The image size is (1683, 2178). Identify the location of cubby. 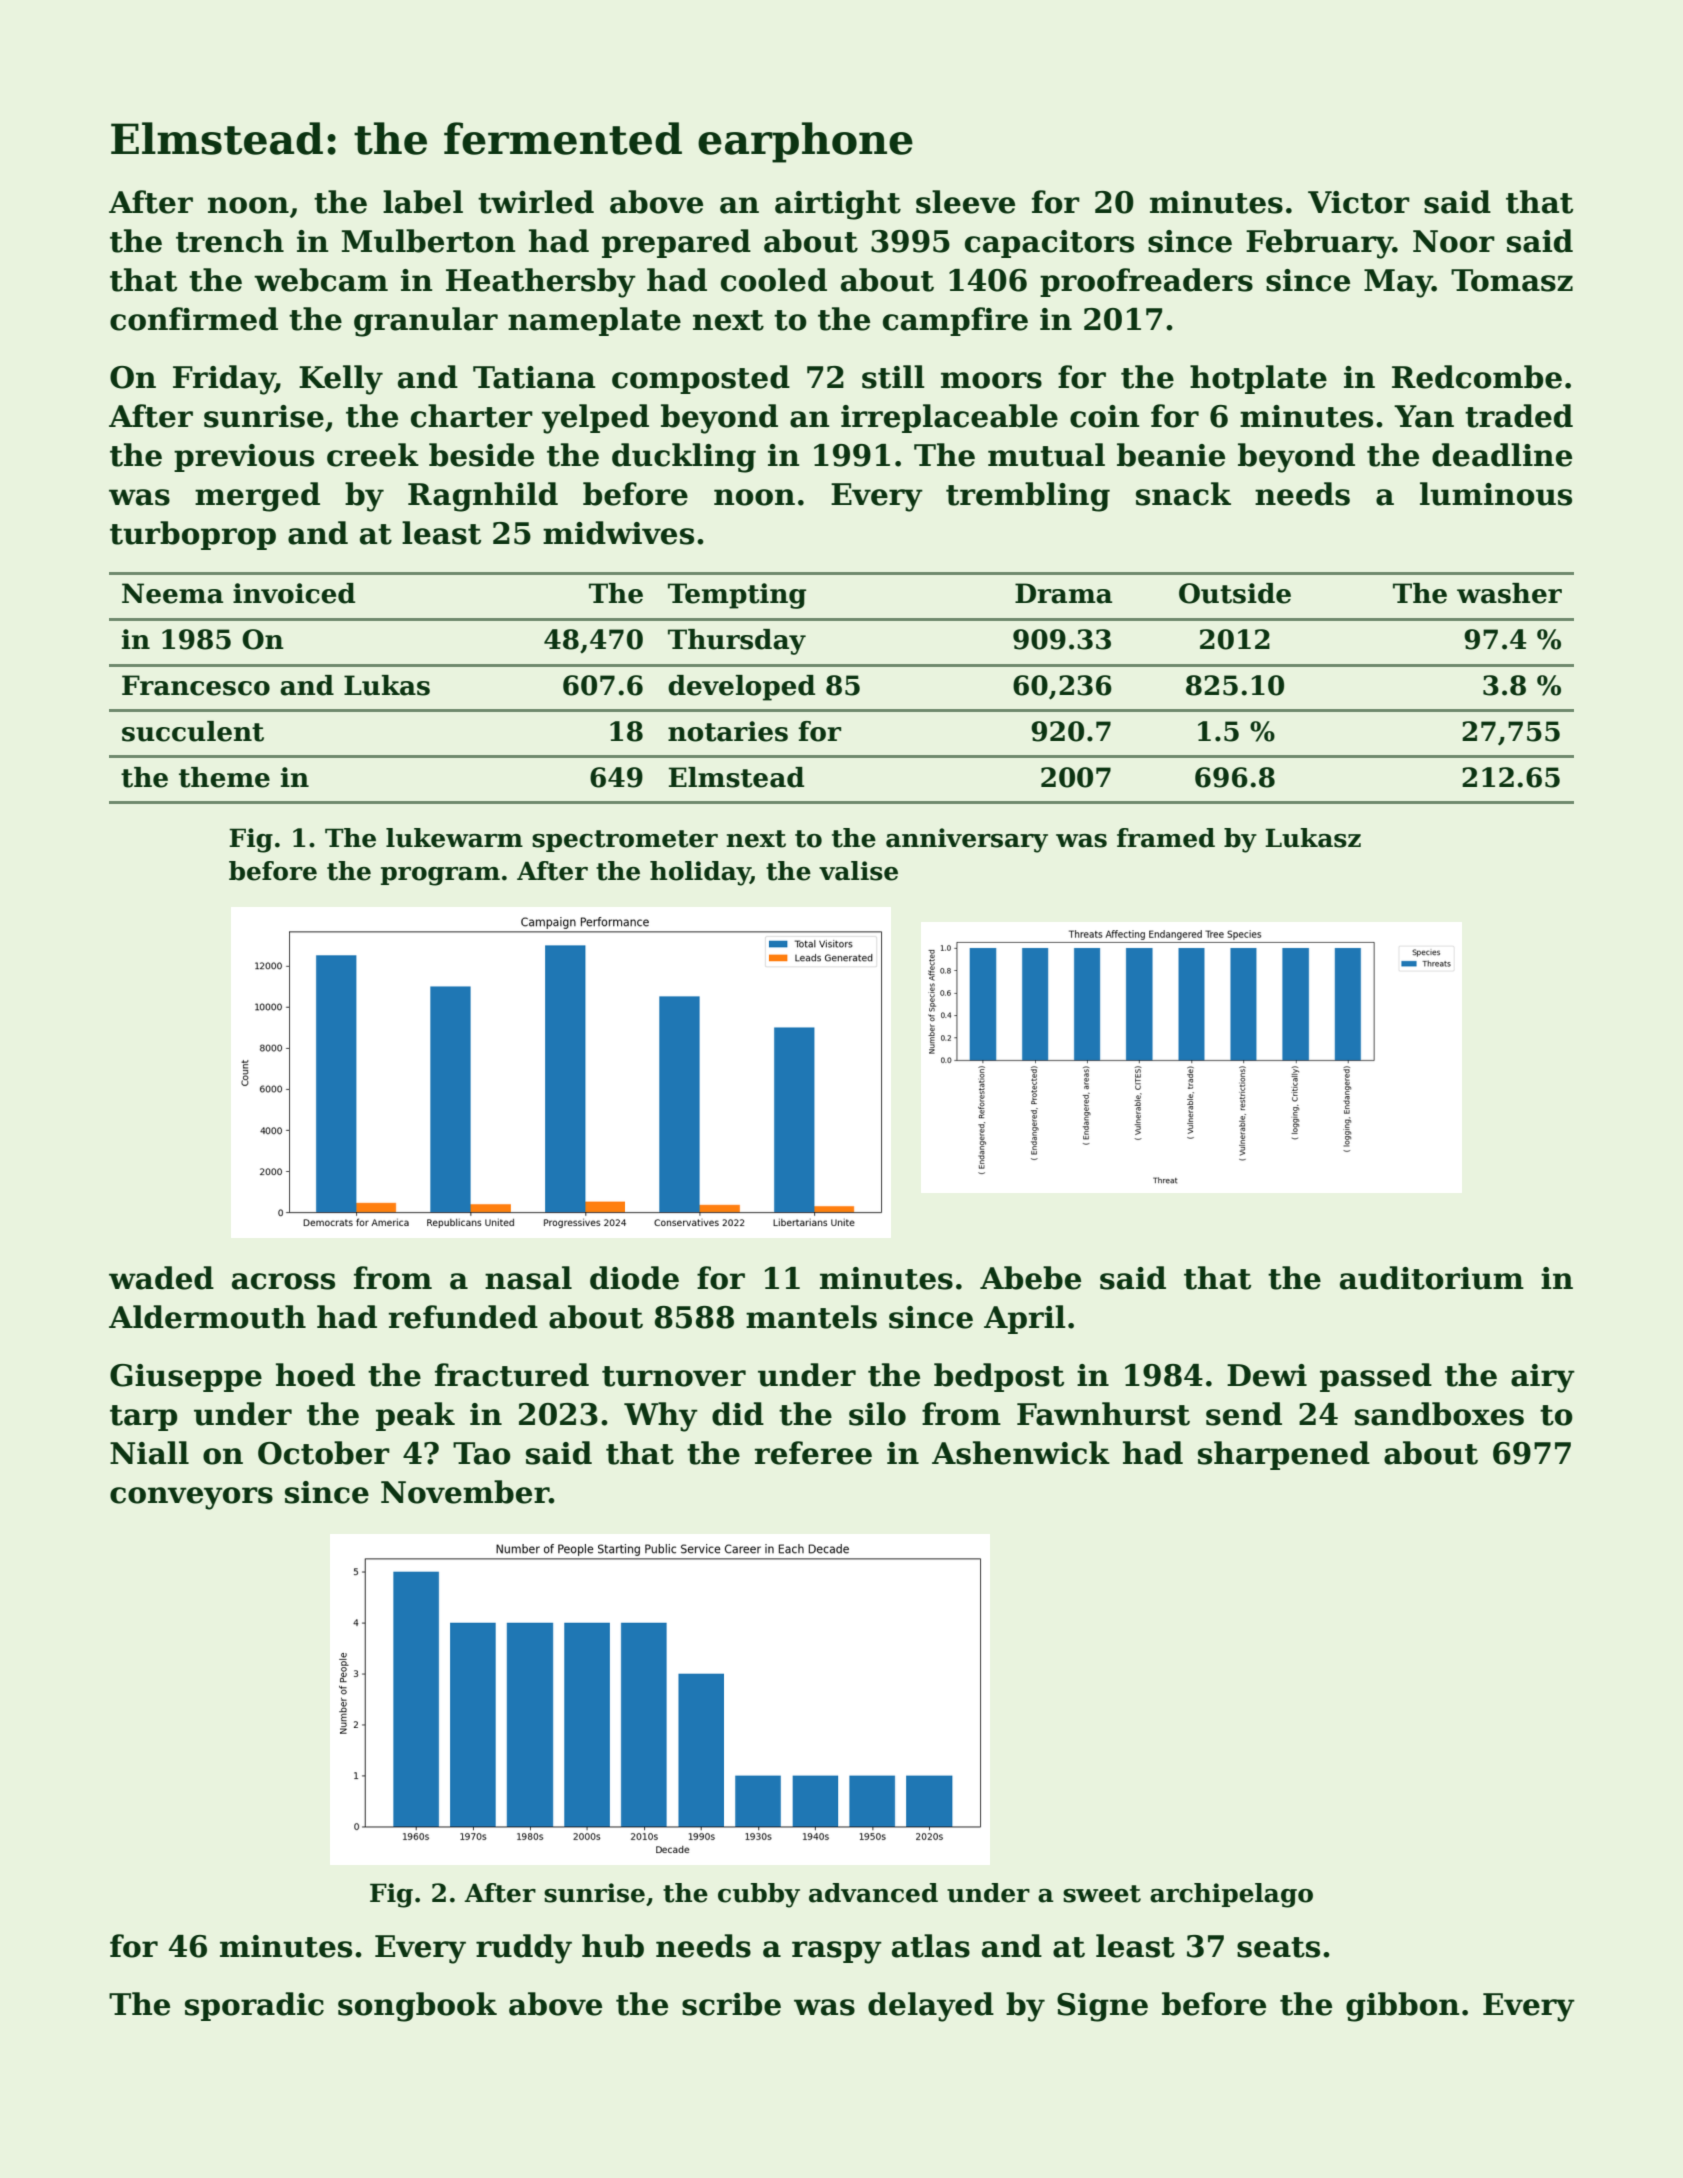
(759, 1895).
